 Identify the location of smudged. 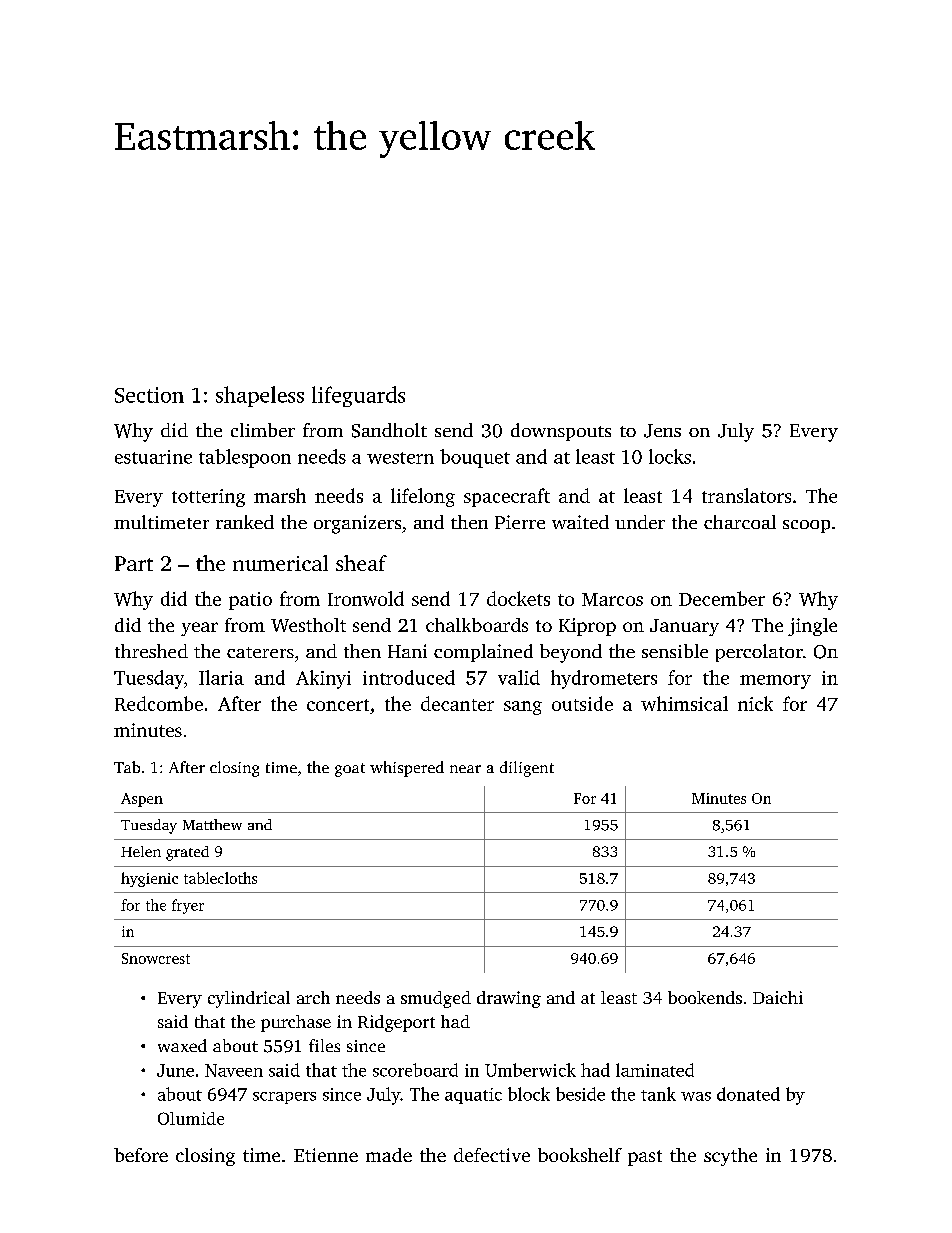
(436, 999).
